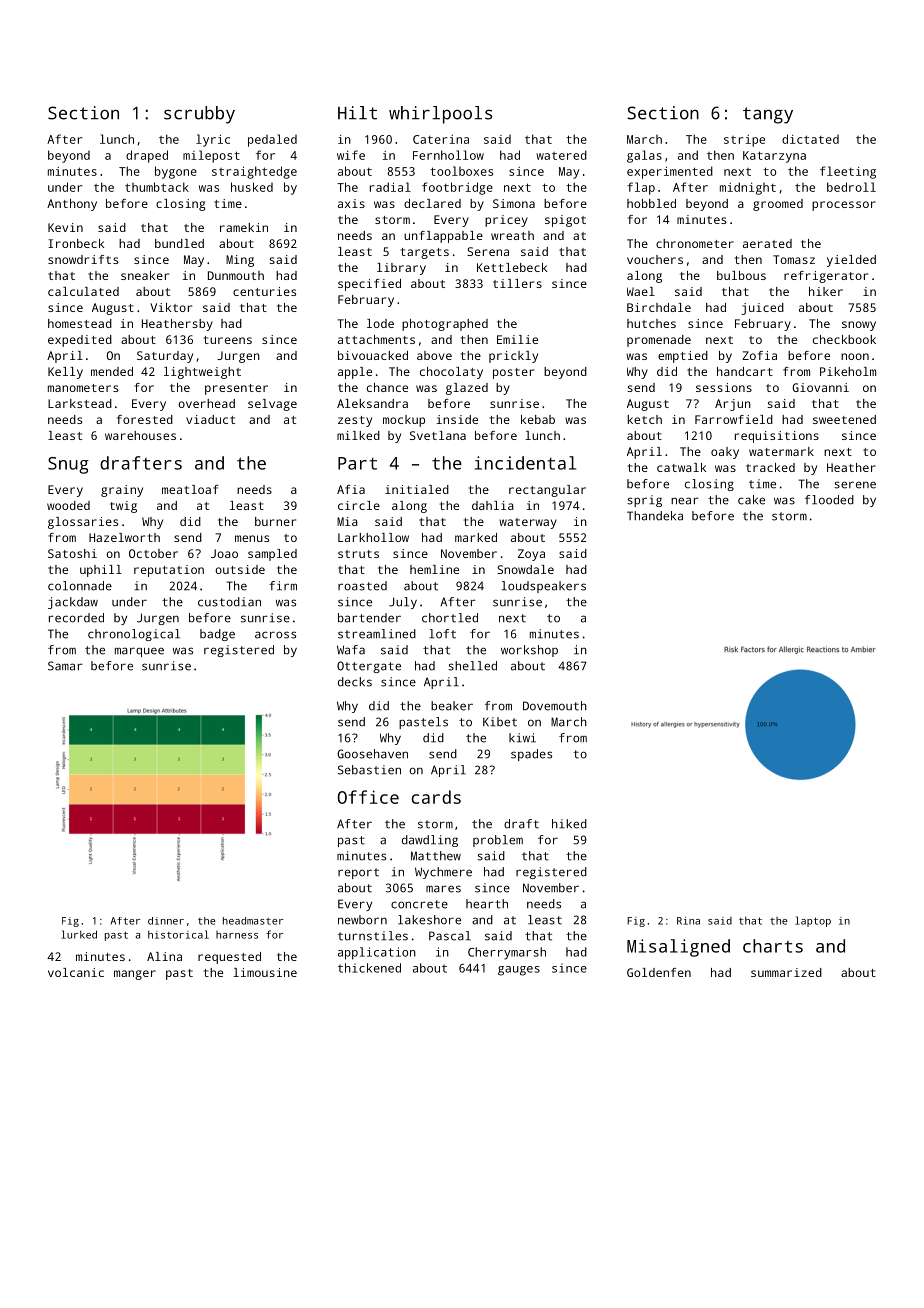 Image resolution: width=924 pixels, height=1308 pixels. What do you see at coordinates (644, 156) in the document?
I see `galas` at bounding box center [644, 156].
